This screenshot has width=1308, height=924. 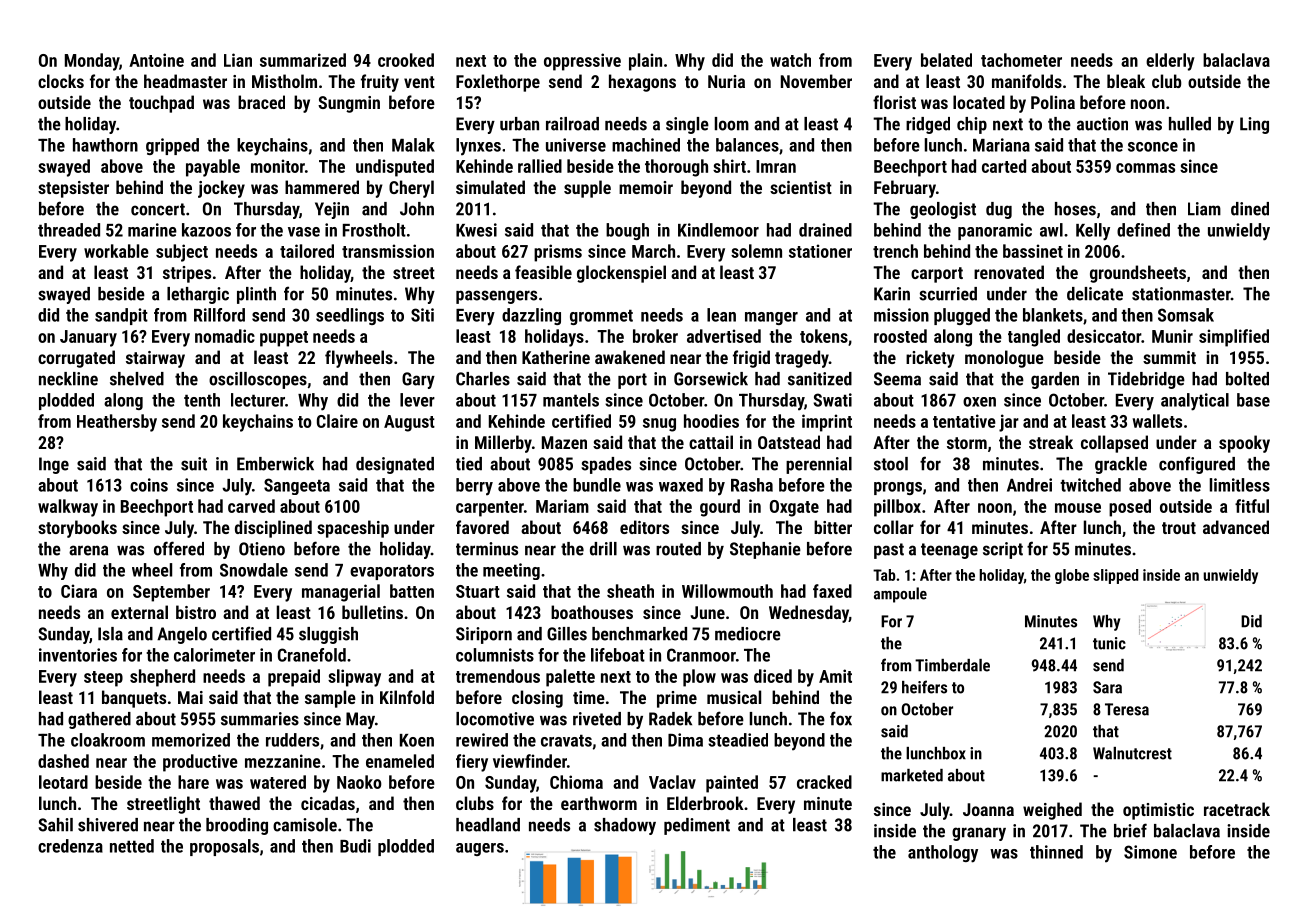 What do you see at coordinates (571, 400) in the screenshot?
I see `mantels` at bounding box center [571, 400].
